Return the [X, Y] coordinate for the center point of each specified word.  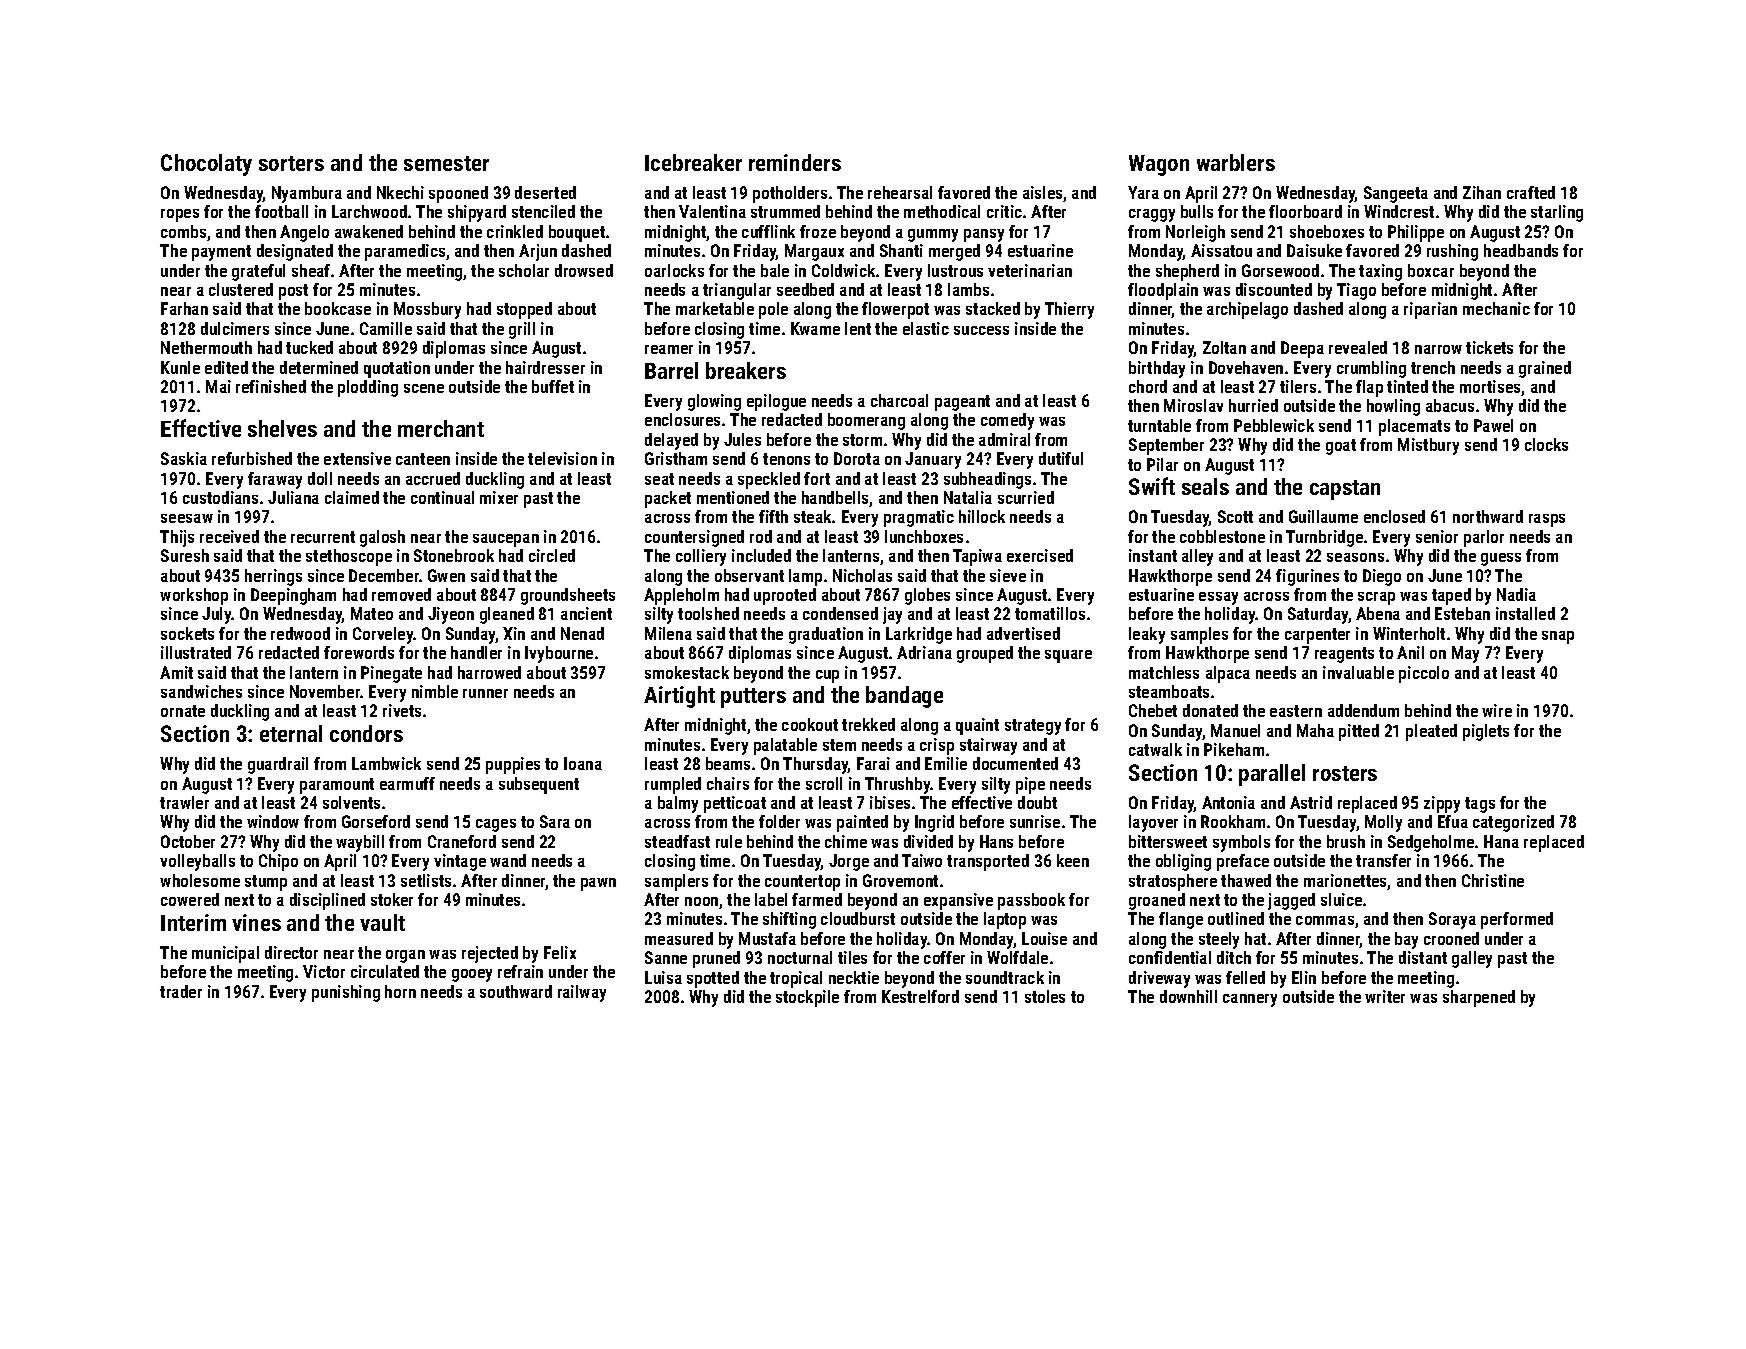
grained [1545, 369]
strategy [1033, 727]
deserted [545, 192]
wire [1497, 710]
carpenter [1317, 636]
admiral [1004, 439]
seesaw [187, 518]
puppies [513, 765]
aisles [1042, 192]
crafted [1531, 192]
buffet [553, 386]
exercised [1040, 555]
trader [181, 991]
